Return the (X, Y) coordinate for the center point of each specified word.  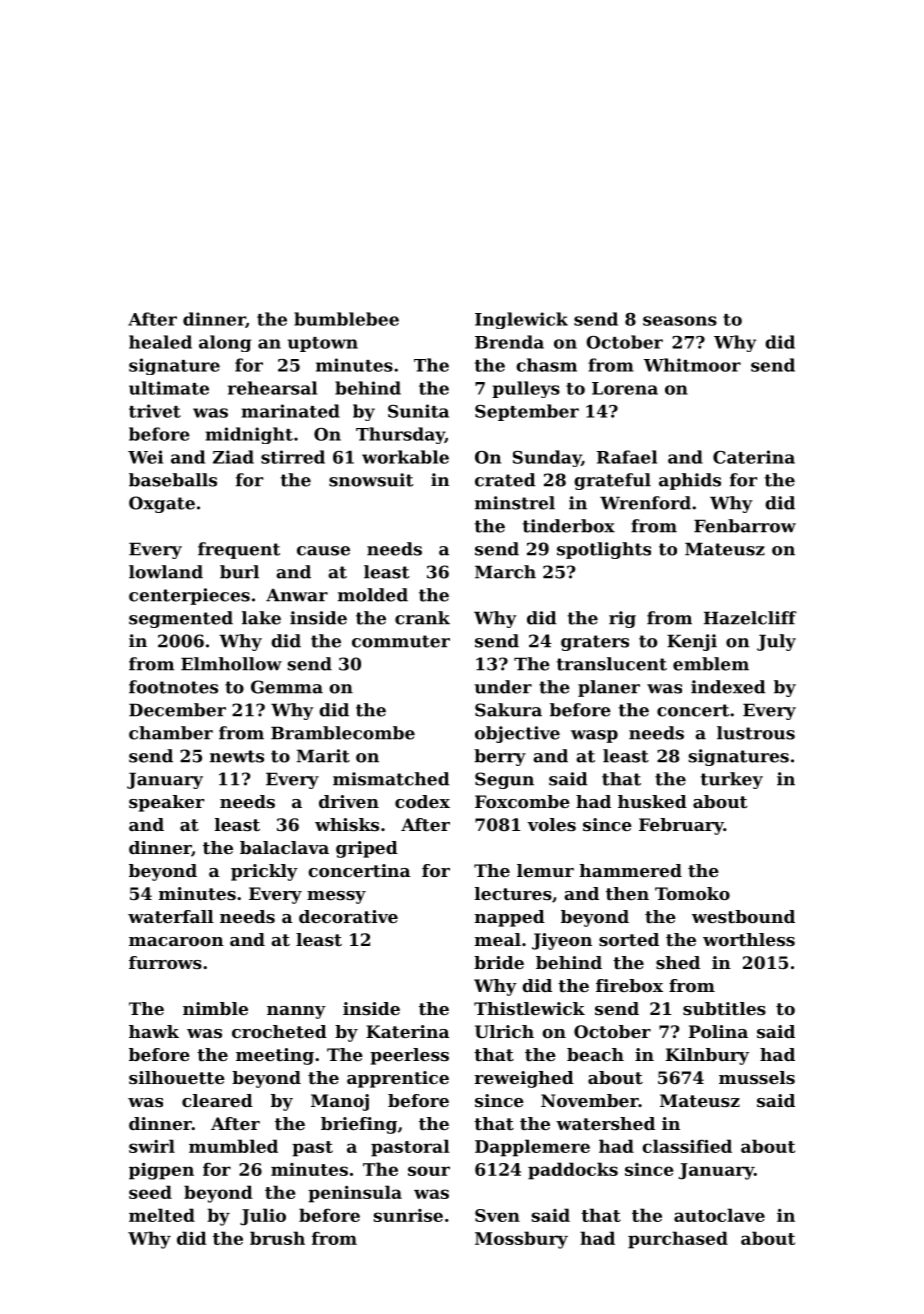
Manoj (340, 1102)
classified (687, 1146)
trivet (155, 411)
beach (595, 1054)
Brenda (509, 342)
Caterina (754, 457)
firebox (629, 985)
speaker (166, 803)
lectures (513, 893)
